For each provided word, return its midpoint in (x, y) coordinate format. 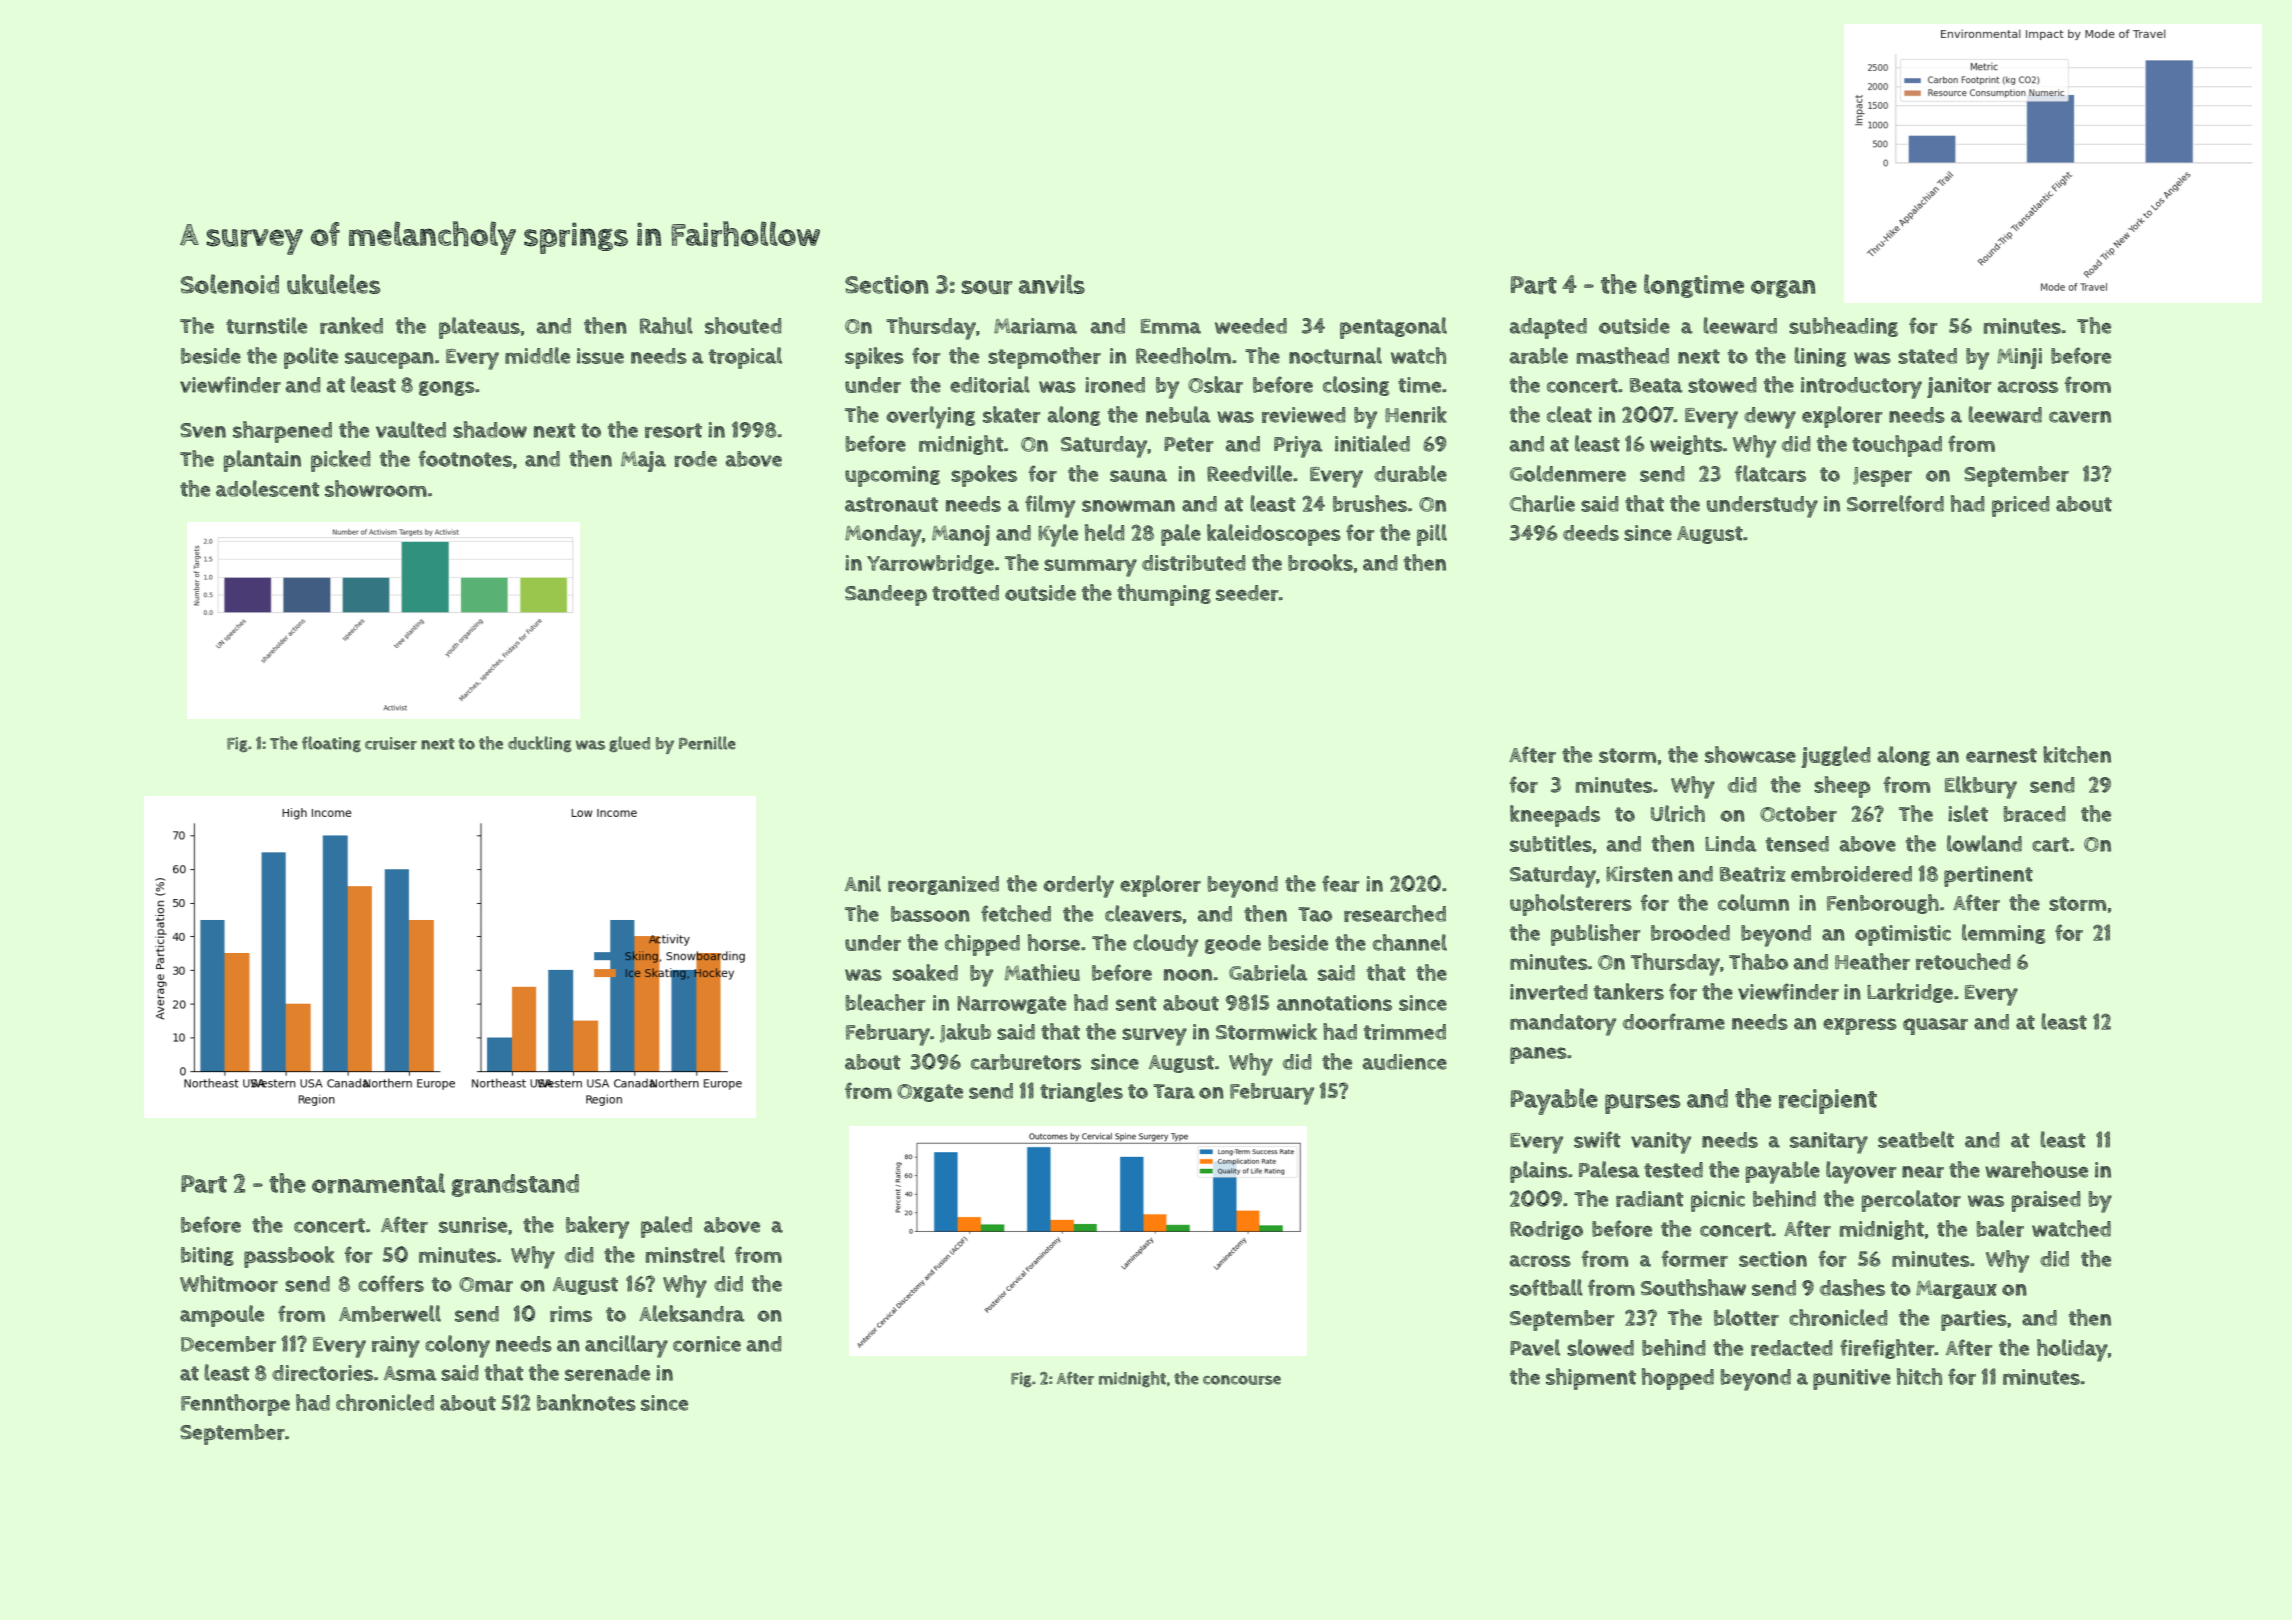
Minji (2019, 358)
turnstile (266, 325)
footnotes (465, 458)
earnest (2001, 755)
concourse (1242, 1380)
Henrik (1416, 414)
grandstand (515, 1185)
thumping (1164, 595)
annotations (1334, 1003)
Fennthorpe (235, 1405)
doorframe (1674, 1021)
